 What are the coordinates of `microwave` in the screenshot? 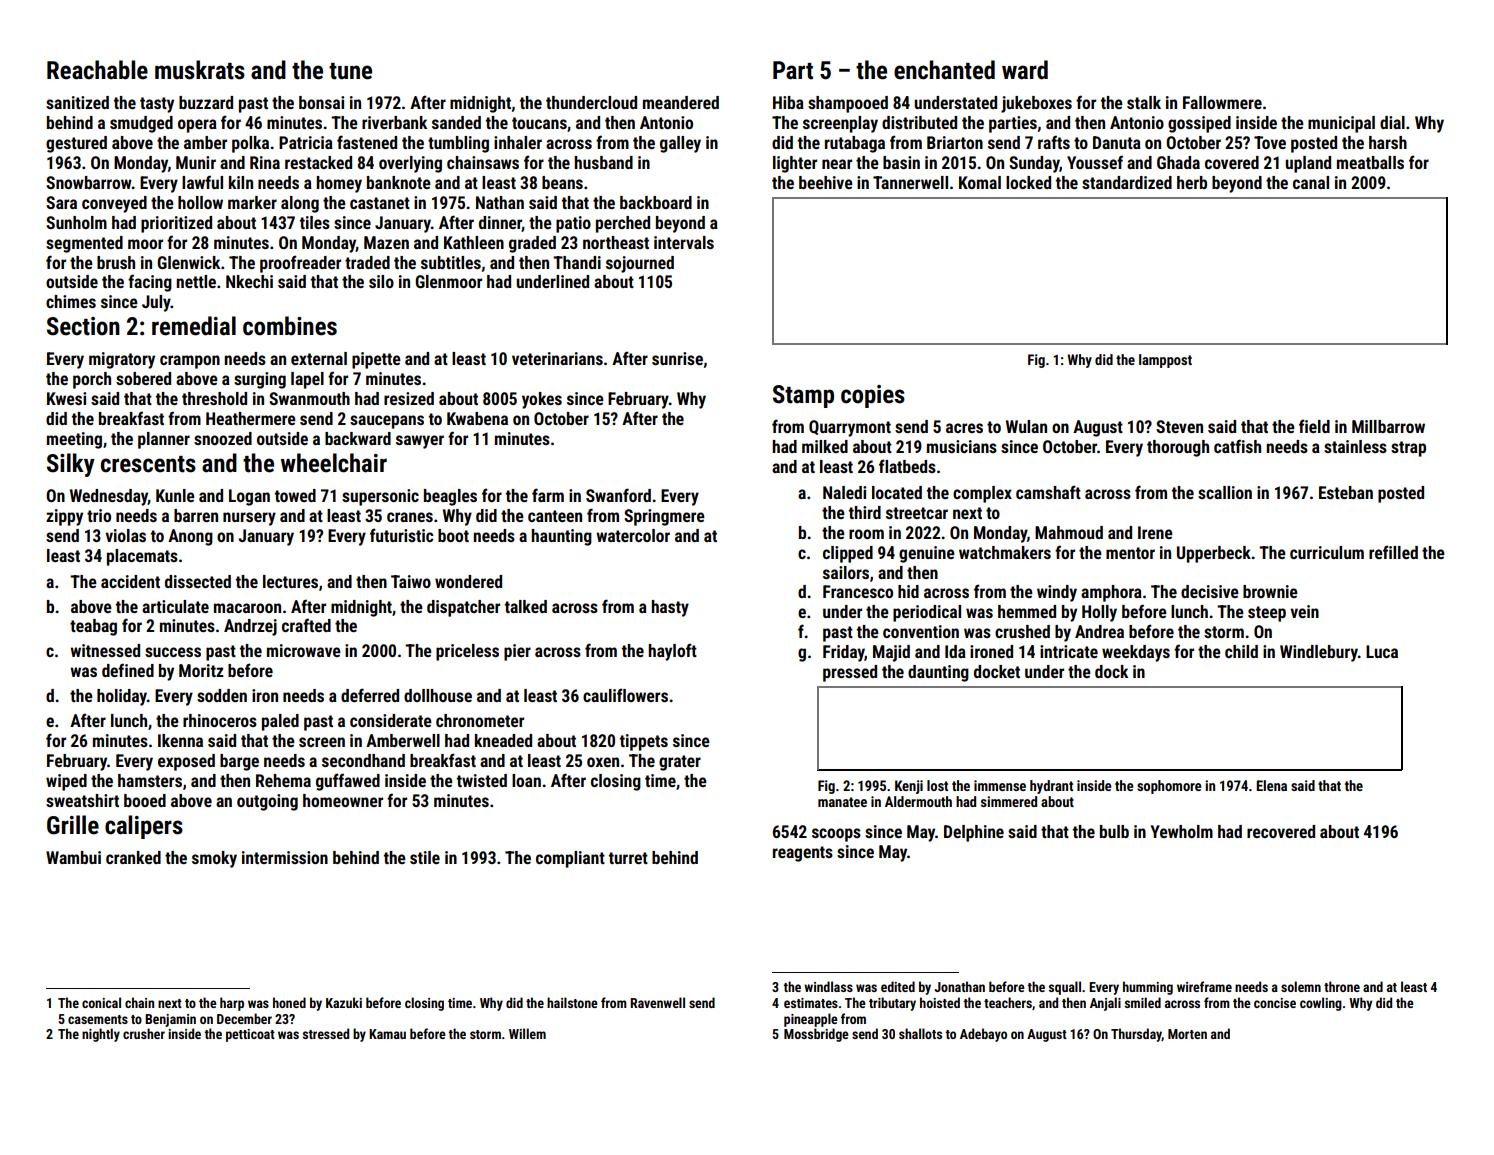 It's located at (304, 650).
